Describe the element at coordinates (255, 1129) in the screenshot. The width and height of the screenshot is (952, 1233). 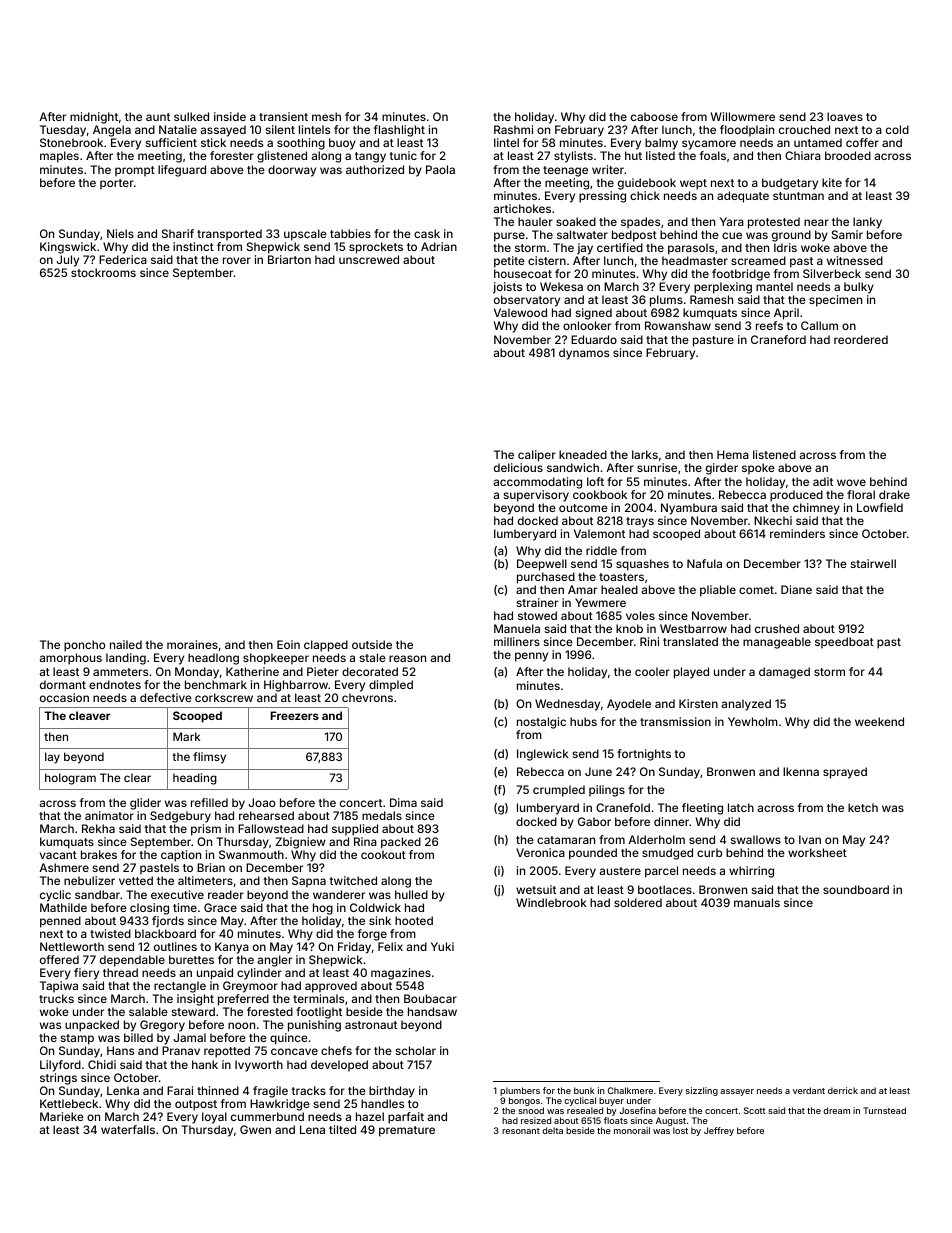
I see `Gwen` at that location.
